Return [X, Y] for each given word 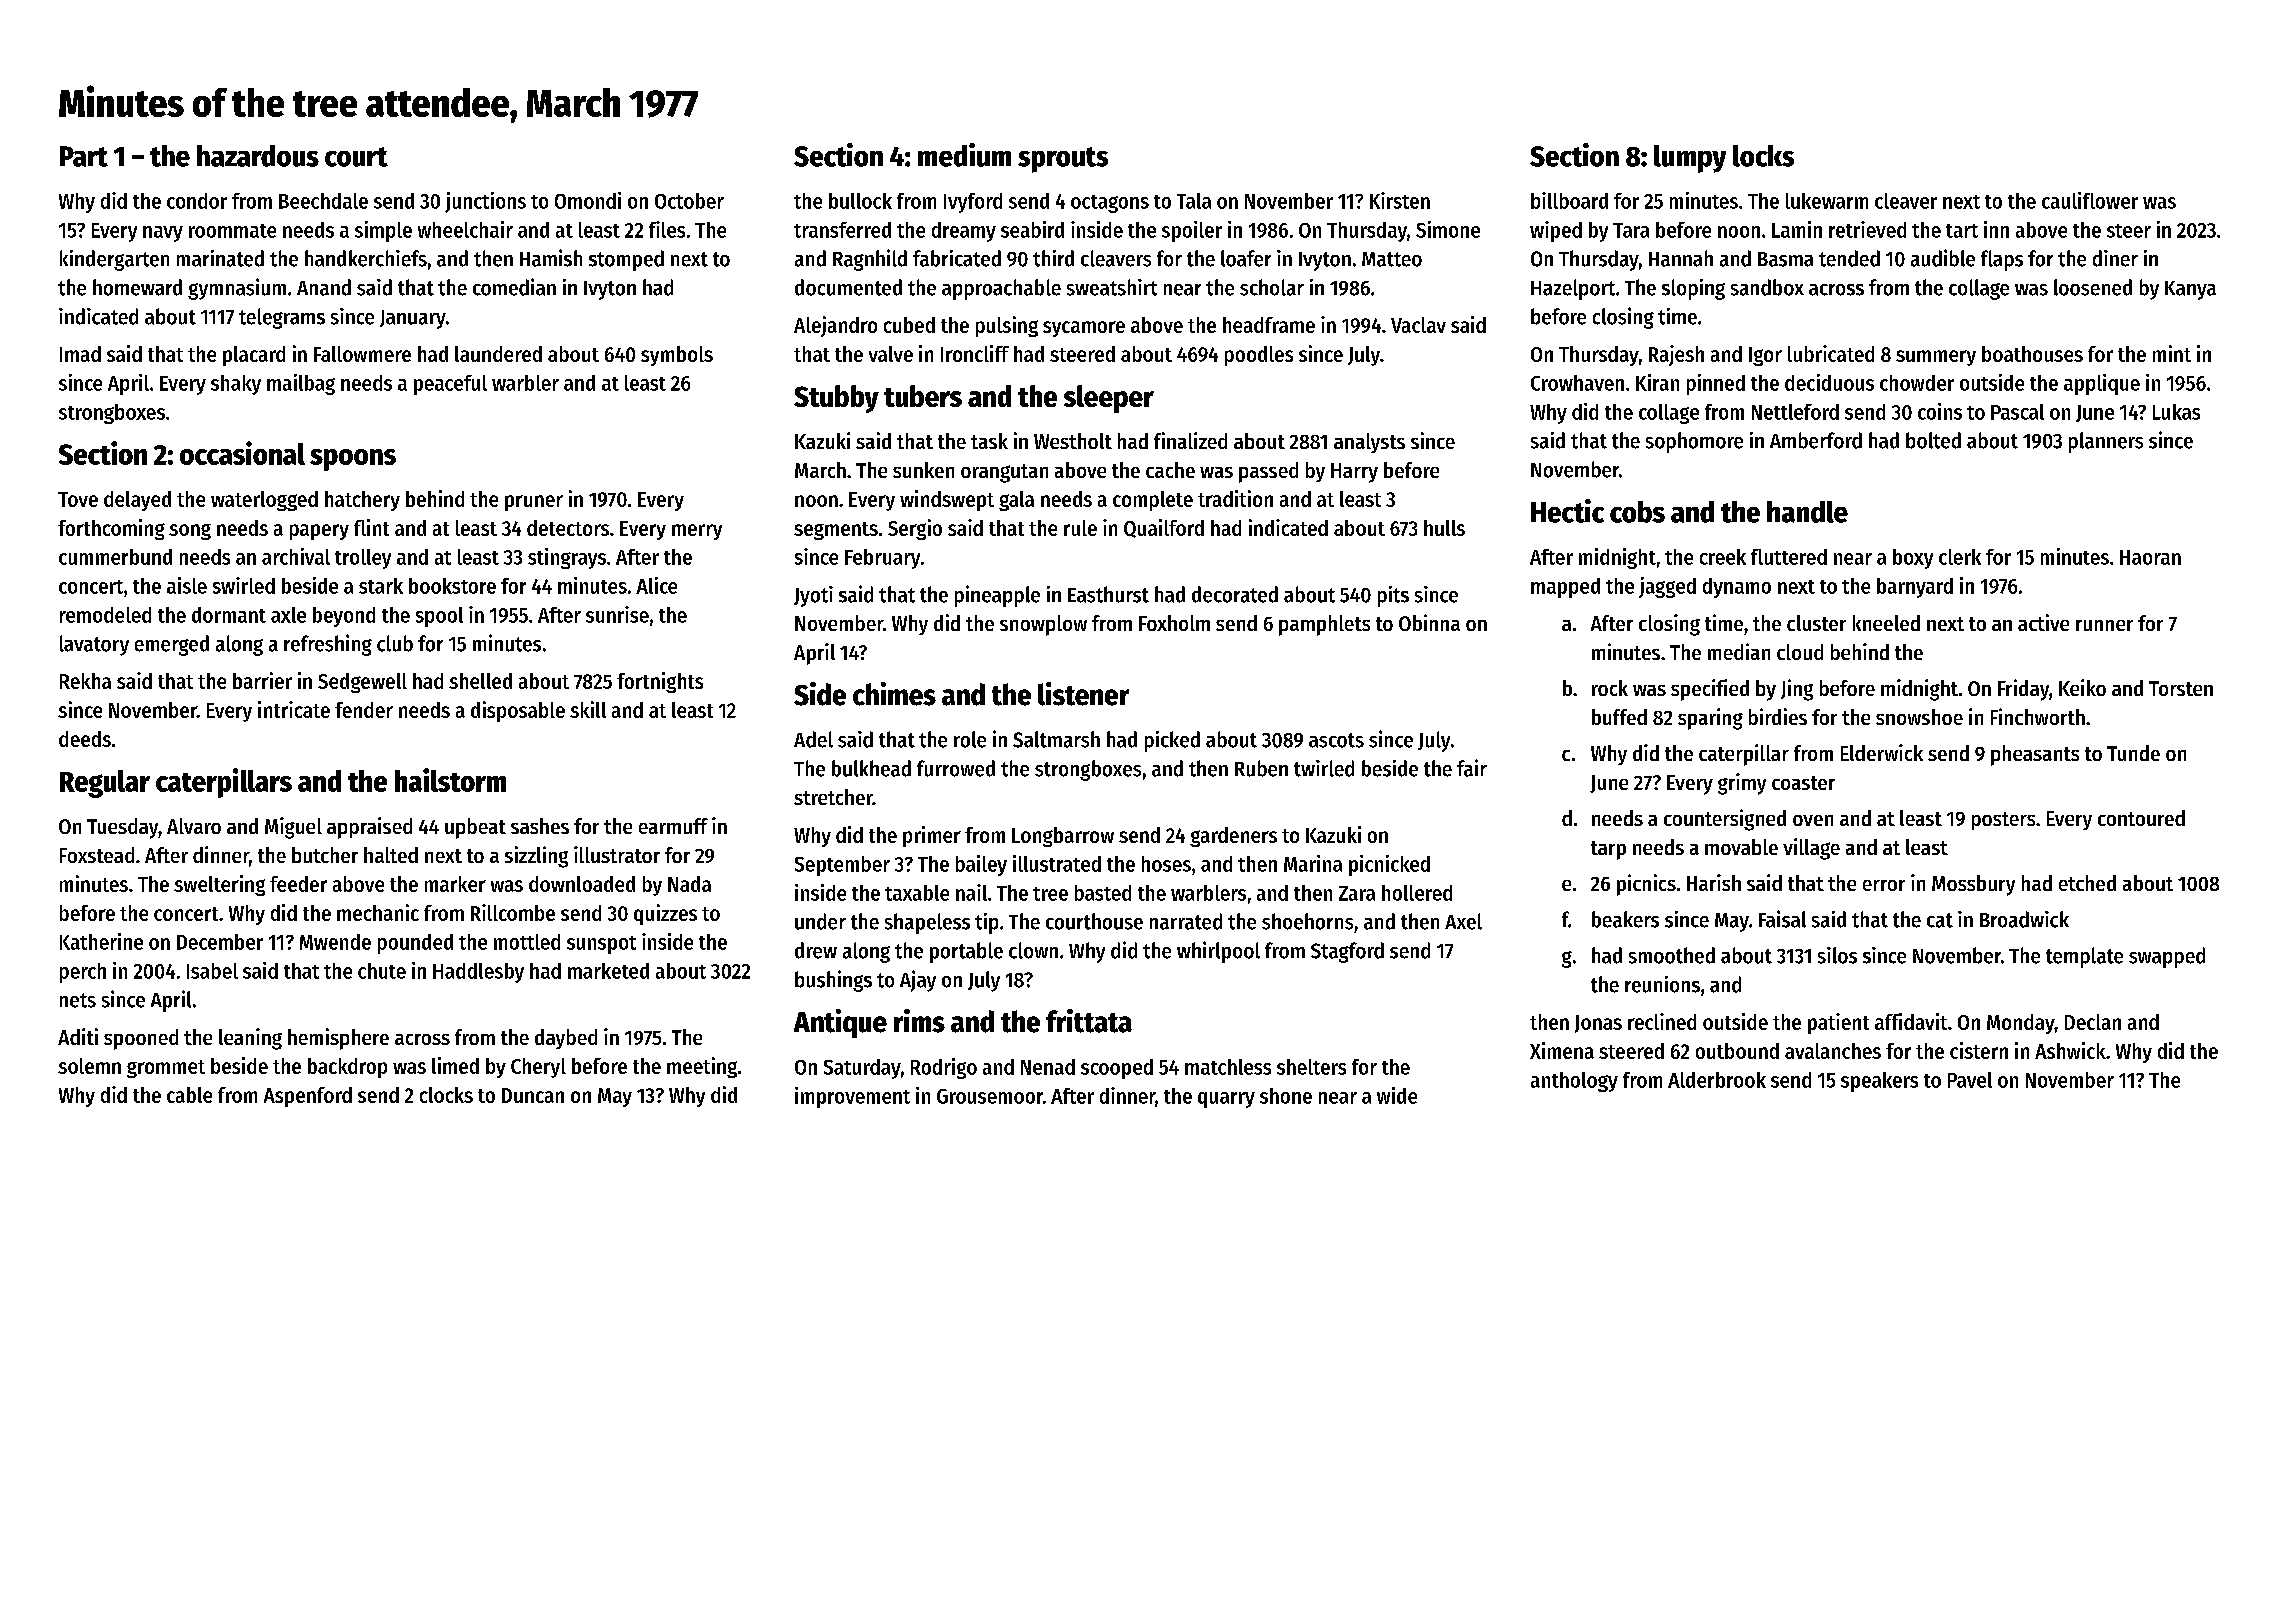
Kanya [2190, 290]
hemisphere [338, 1039]
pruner [534, 503]
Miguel [293, 828]
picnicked [1389, 865]
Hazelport [1573, 289]
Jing [1797, 690]
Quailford [1164, 528]
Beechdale [323, 201]
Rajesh [1676, 355]
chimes [894, 694]
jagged [1667, 587]
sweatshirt [1112, 287]
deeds [85, 739]
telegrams [282, 318]
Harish [1714, 882]
